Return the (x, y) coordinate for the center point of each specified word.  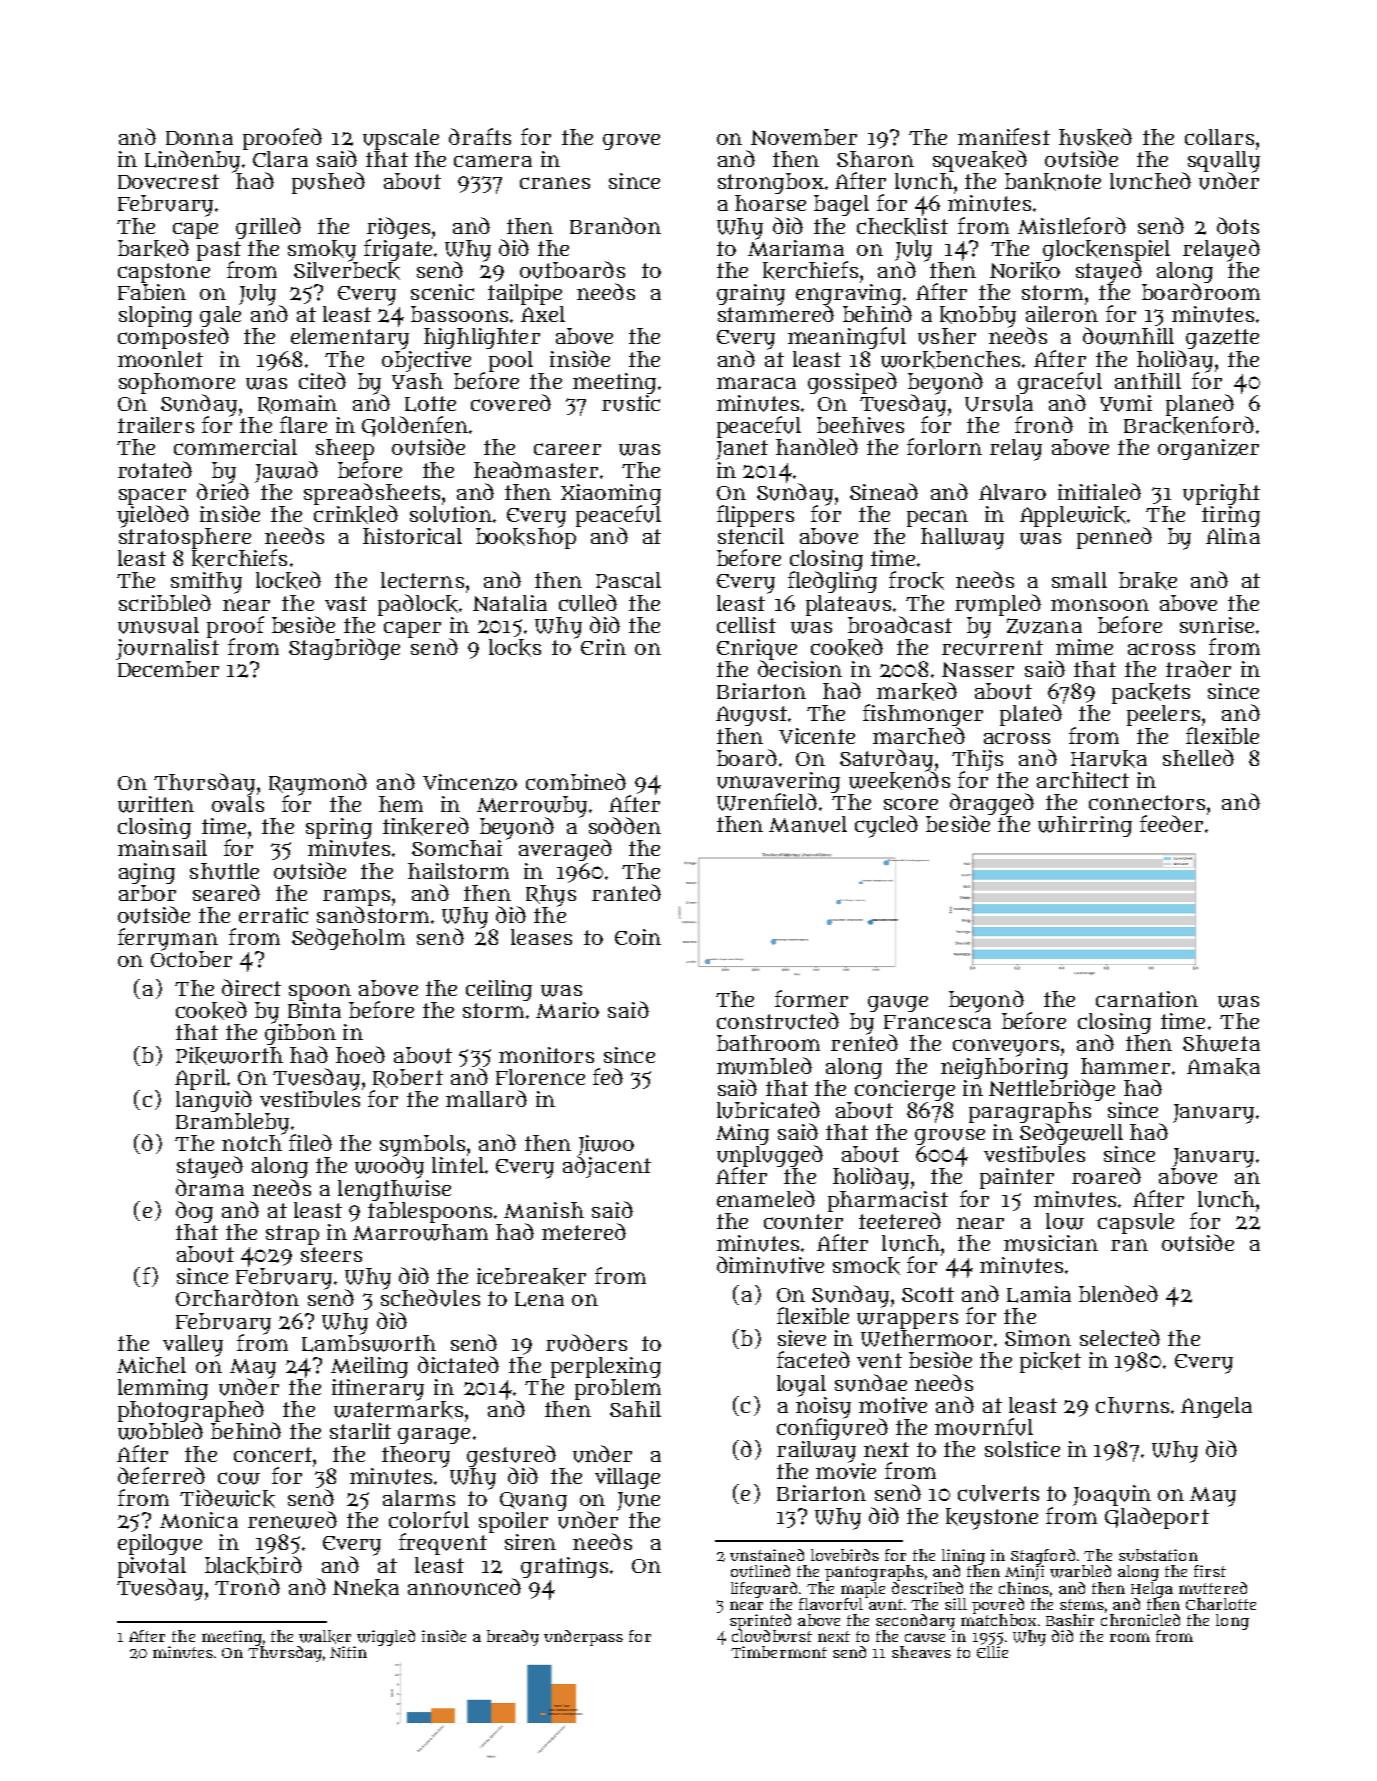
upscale (401, 139)
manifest (1004, 136)
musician (1051, 1243)
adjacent (607, 1167)
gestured (511, 1456)
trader (1198, 668)
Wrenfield (767, 802)
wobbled (160, 1431)
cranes (555, 183)
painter (1017, 1178)
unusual (158, 625)
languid (214, 1101)
